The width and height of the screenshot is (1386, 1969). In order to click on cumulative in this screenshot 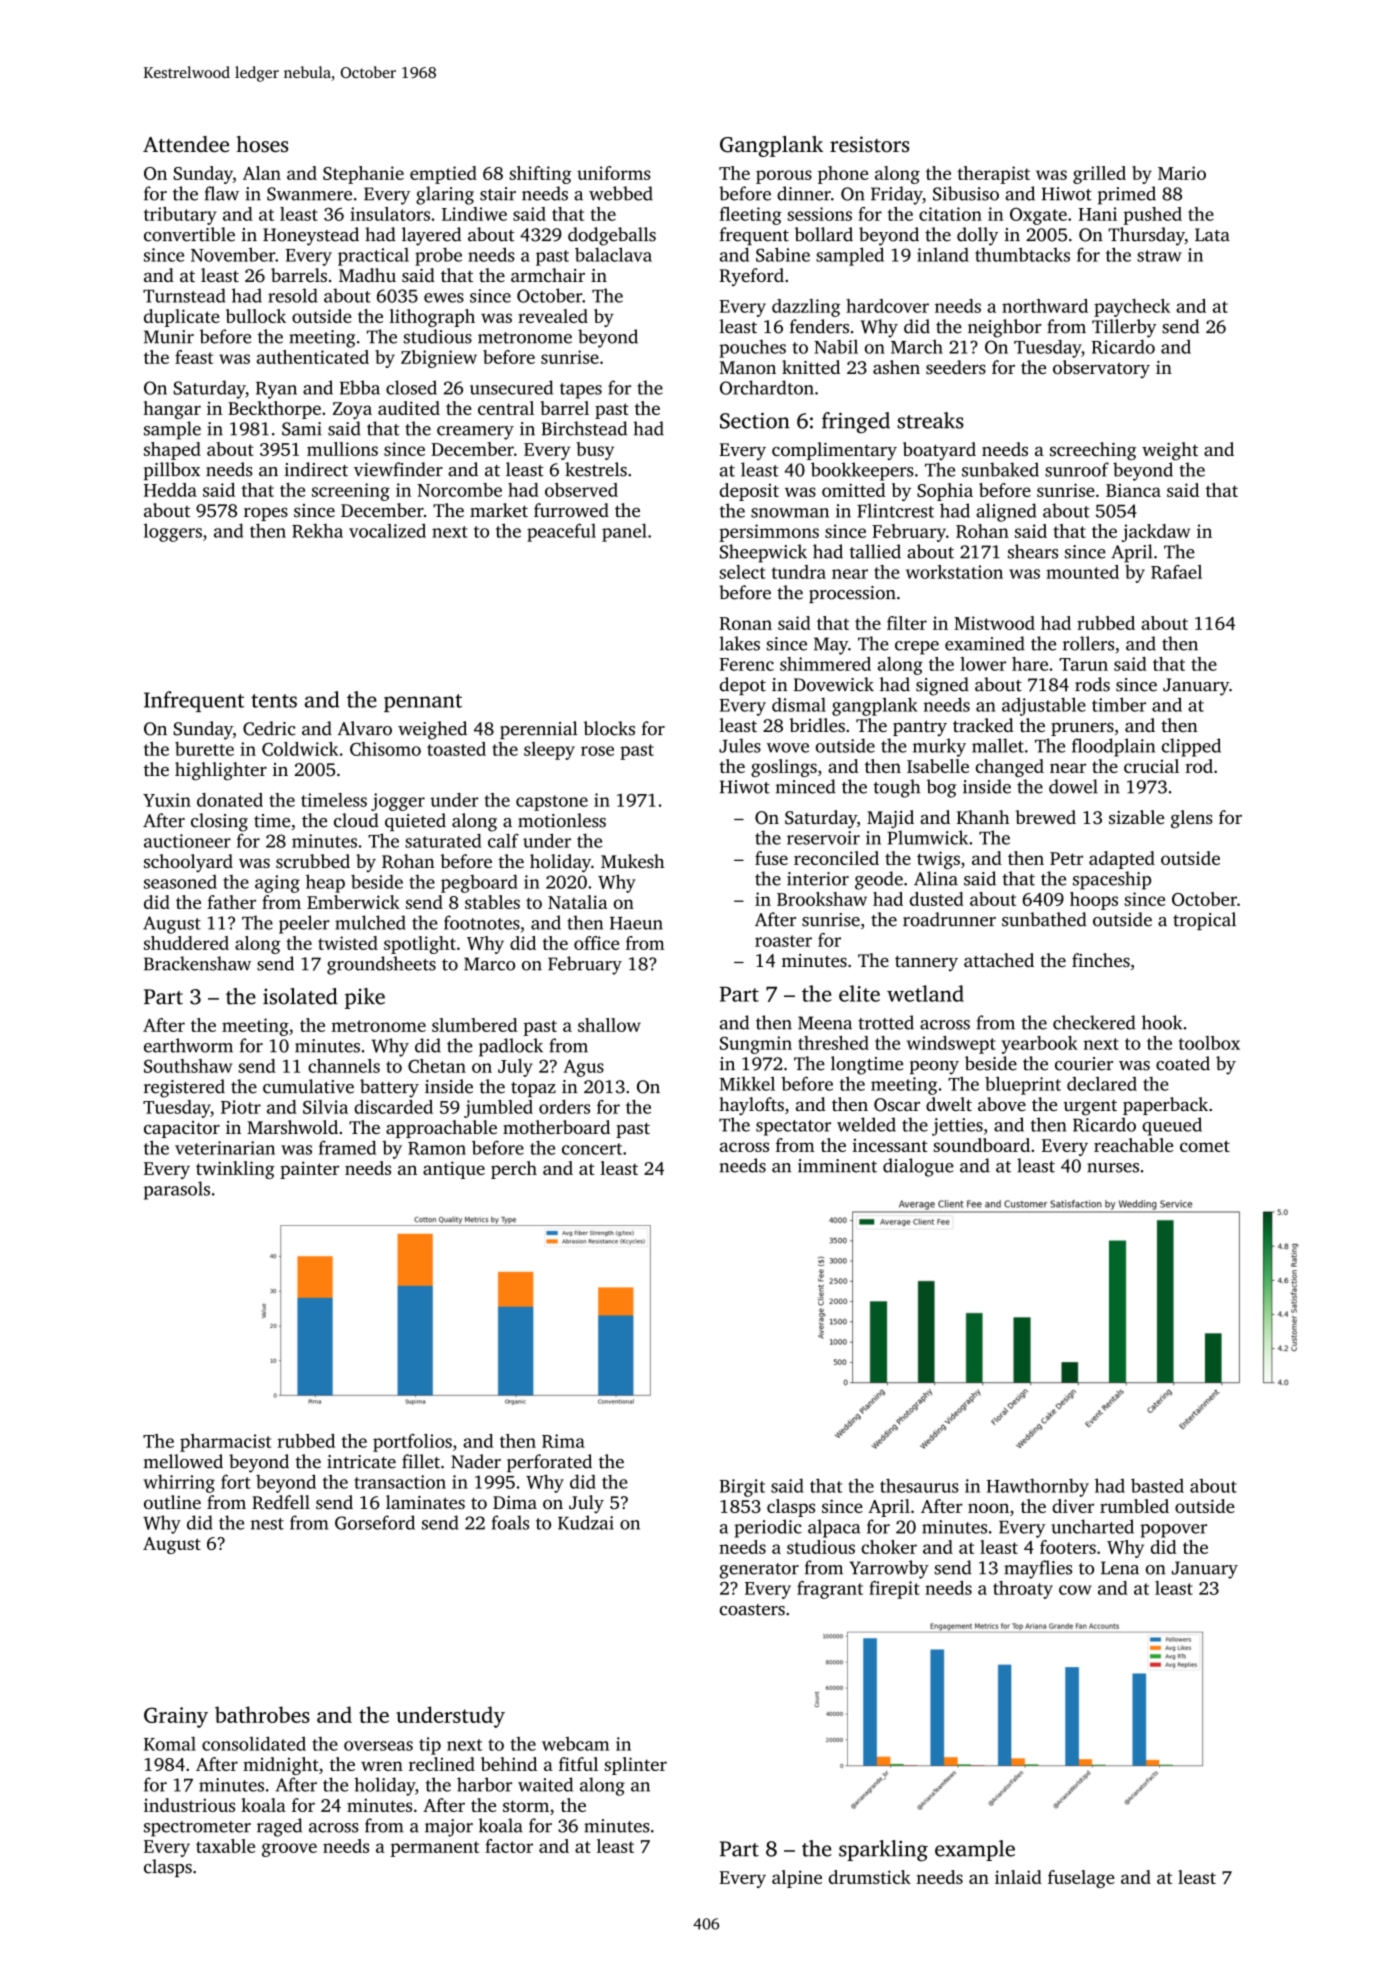, I will do `click(308, 1086)`.
